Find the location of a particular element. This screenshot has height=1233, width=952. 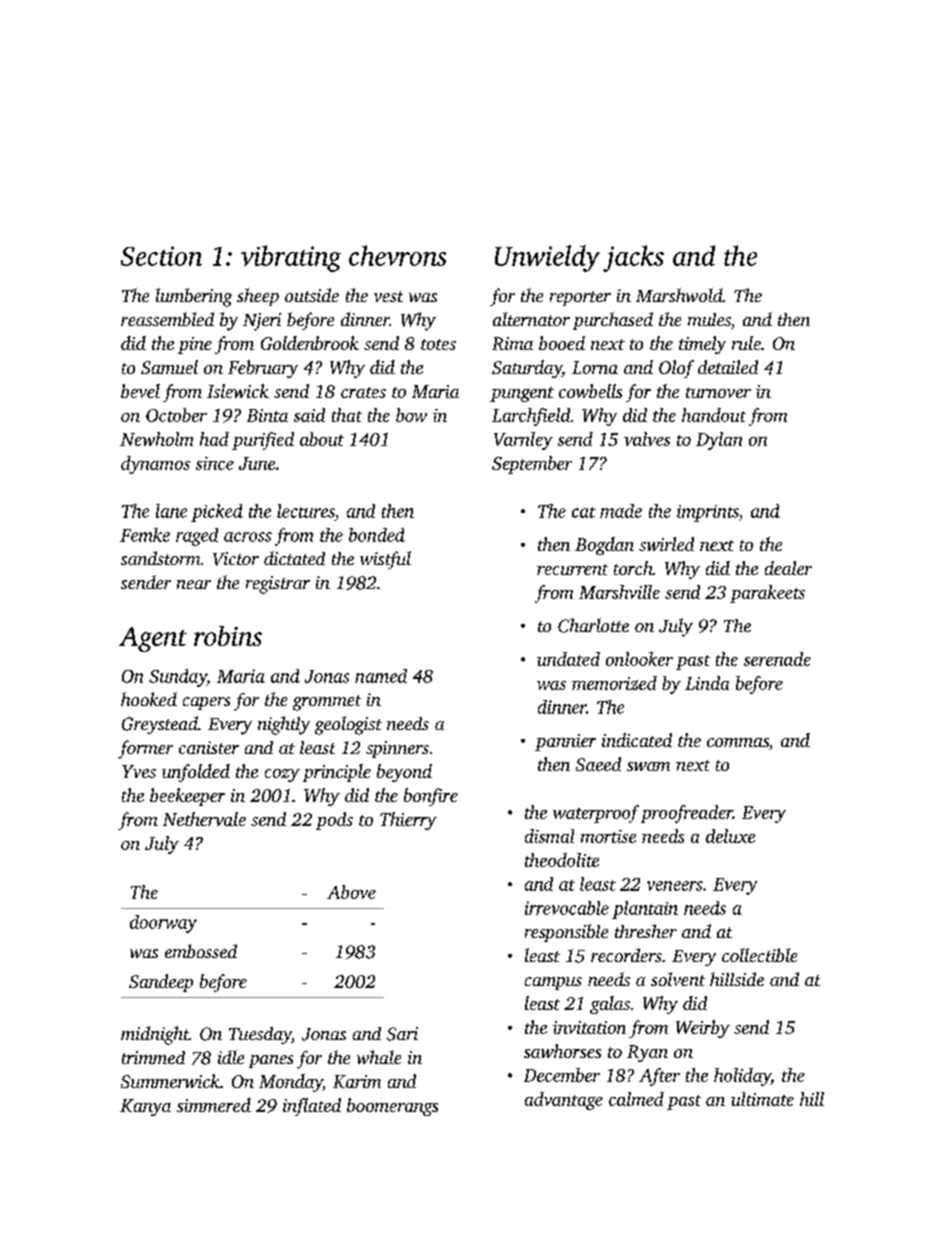

whale is located at coordinates (379, 1057).
